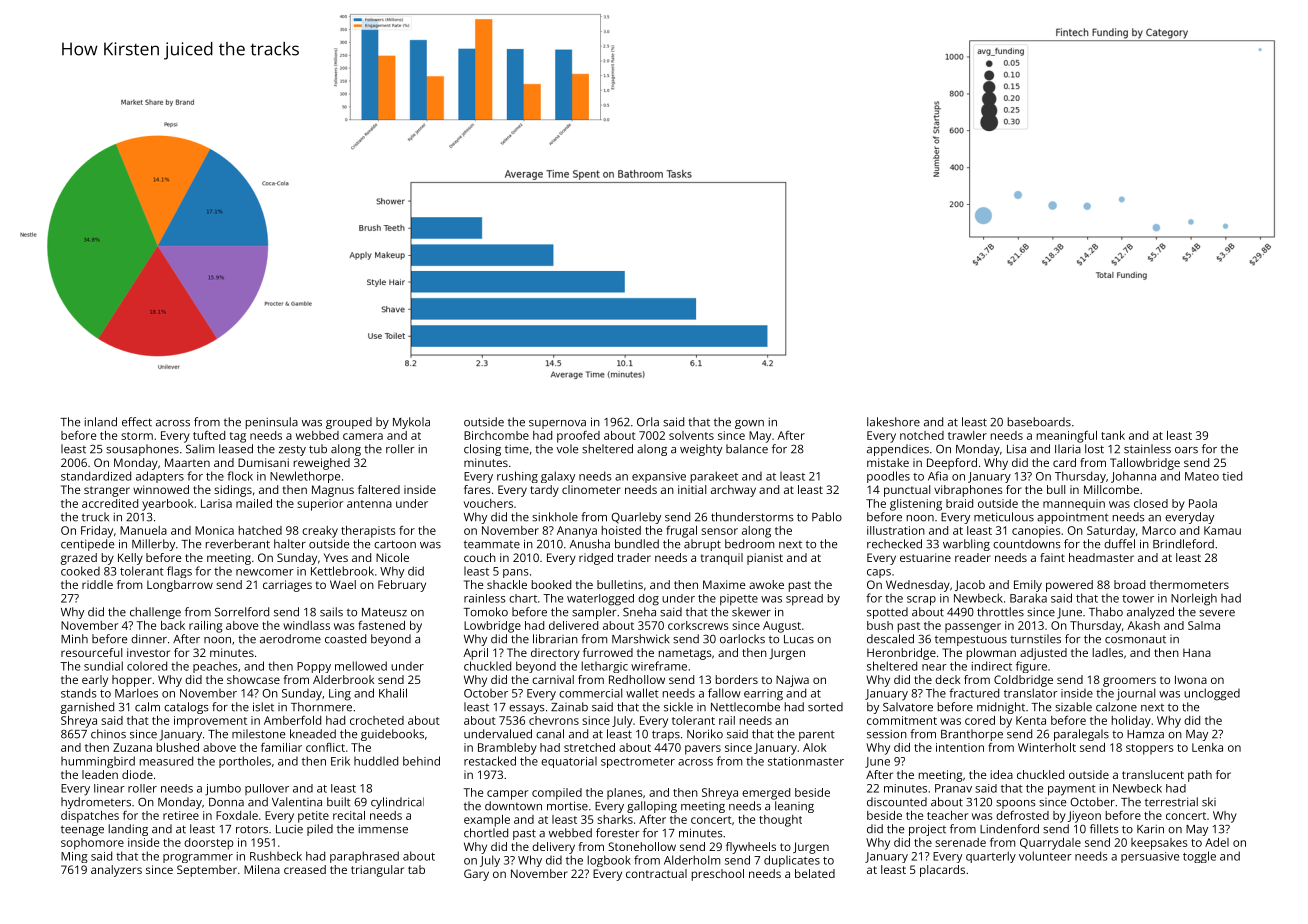  What do you see at coordinates (980, 720) in the document?
I see `cored` at bounding box center [980, 720].
